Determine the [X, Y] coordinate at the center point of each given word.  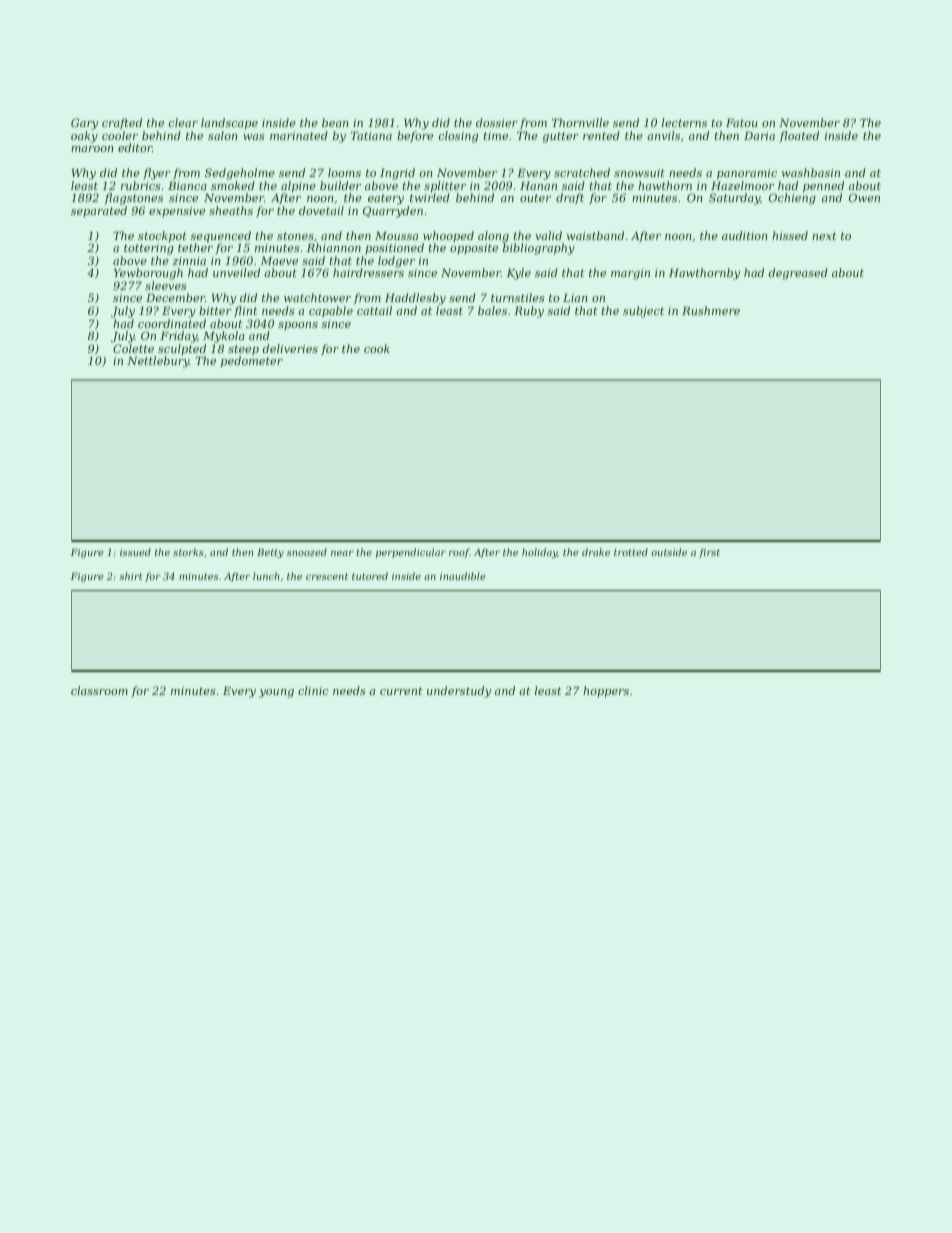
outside [669, 552]
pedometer [252, 362]
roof [459, 553]
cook [377, 348]
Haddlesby [415, 299]
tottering [149, 249]
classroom [99, 690]
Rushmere [711, 310]
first [709, 553]
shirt [131, 576]
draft [570, 198]
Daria [759, 136]
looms [344, 172]
